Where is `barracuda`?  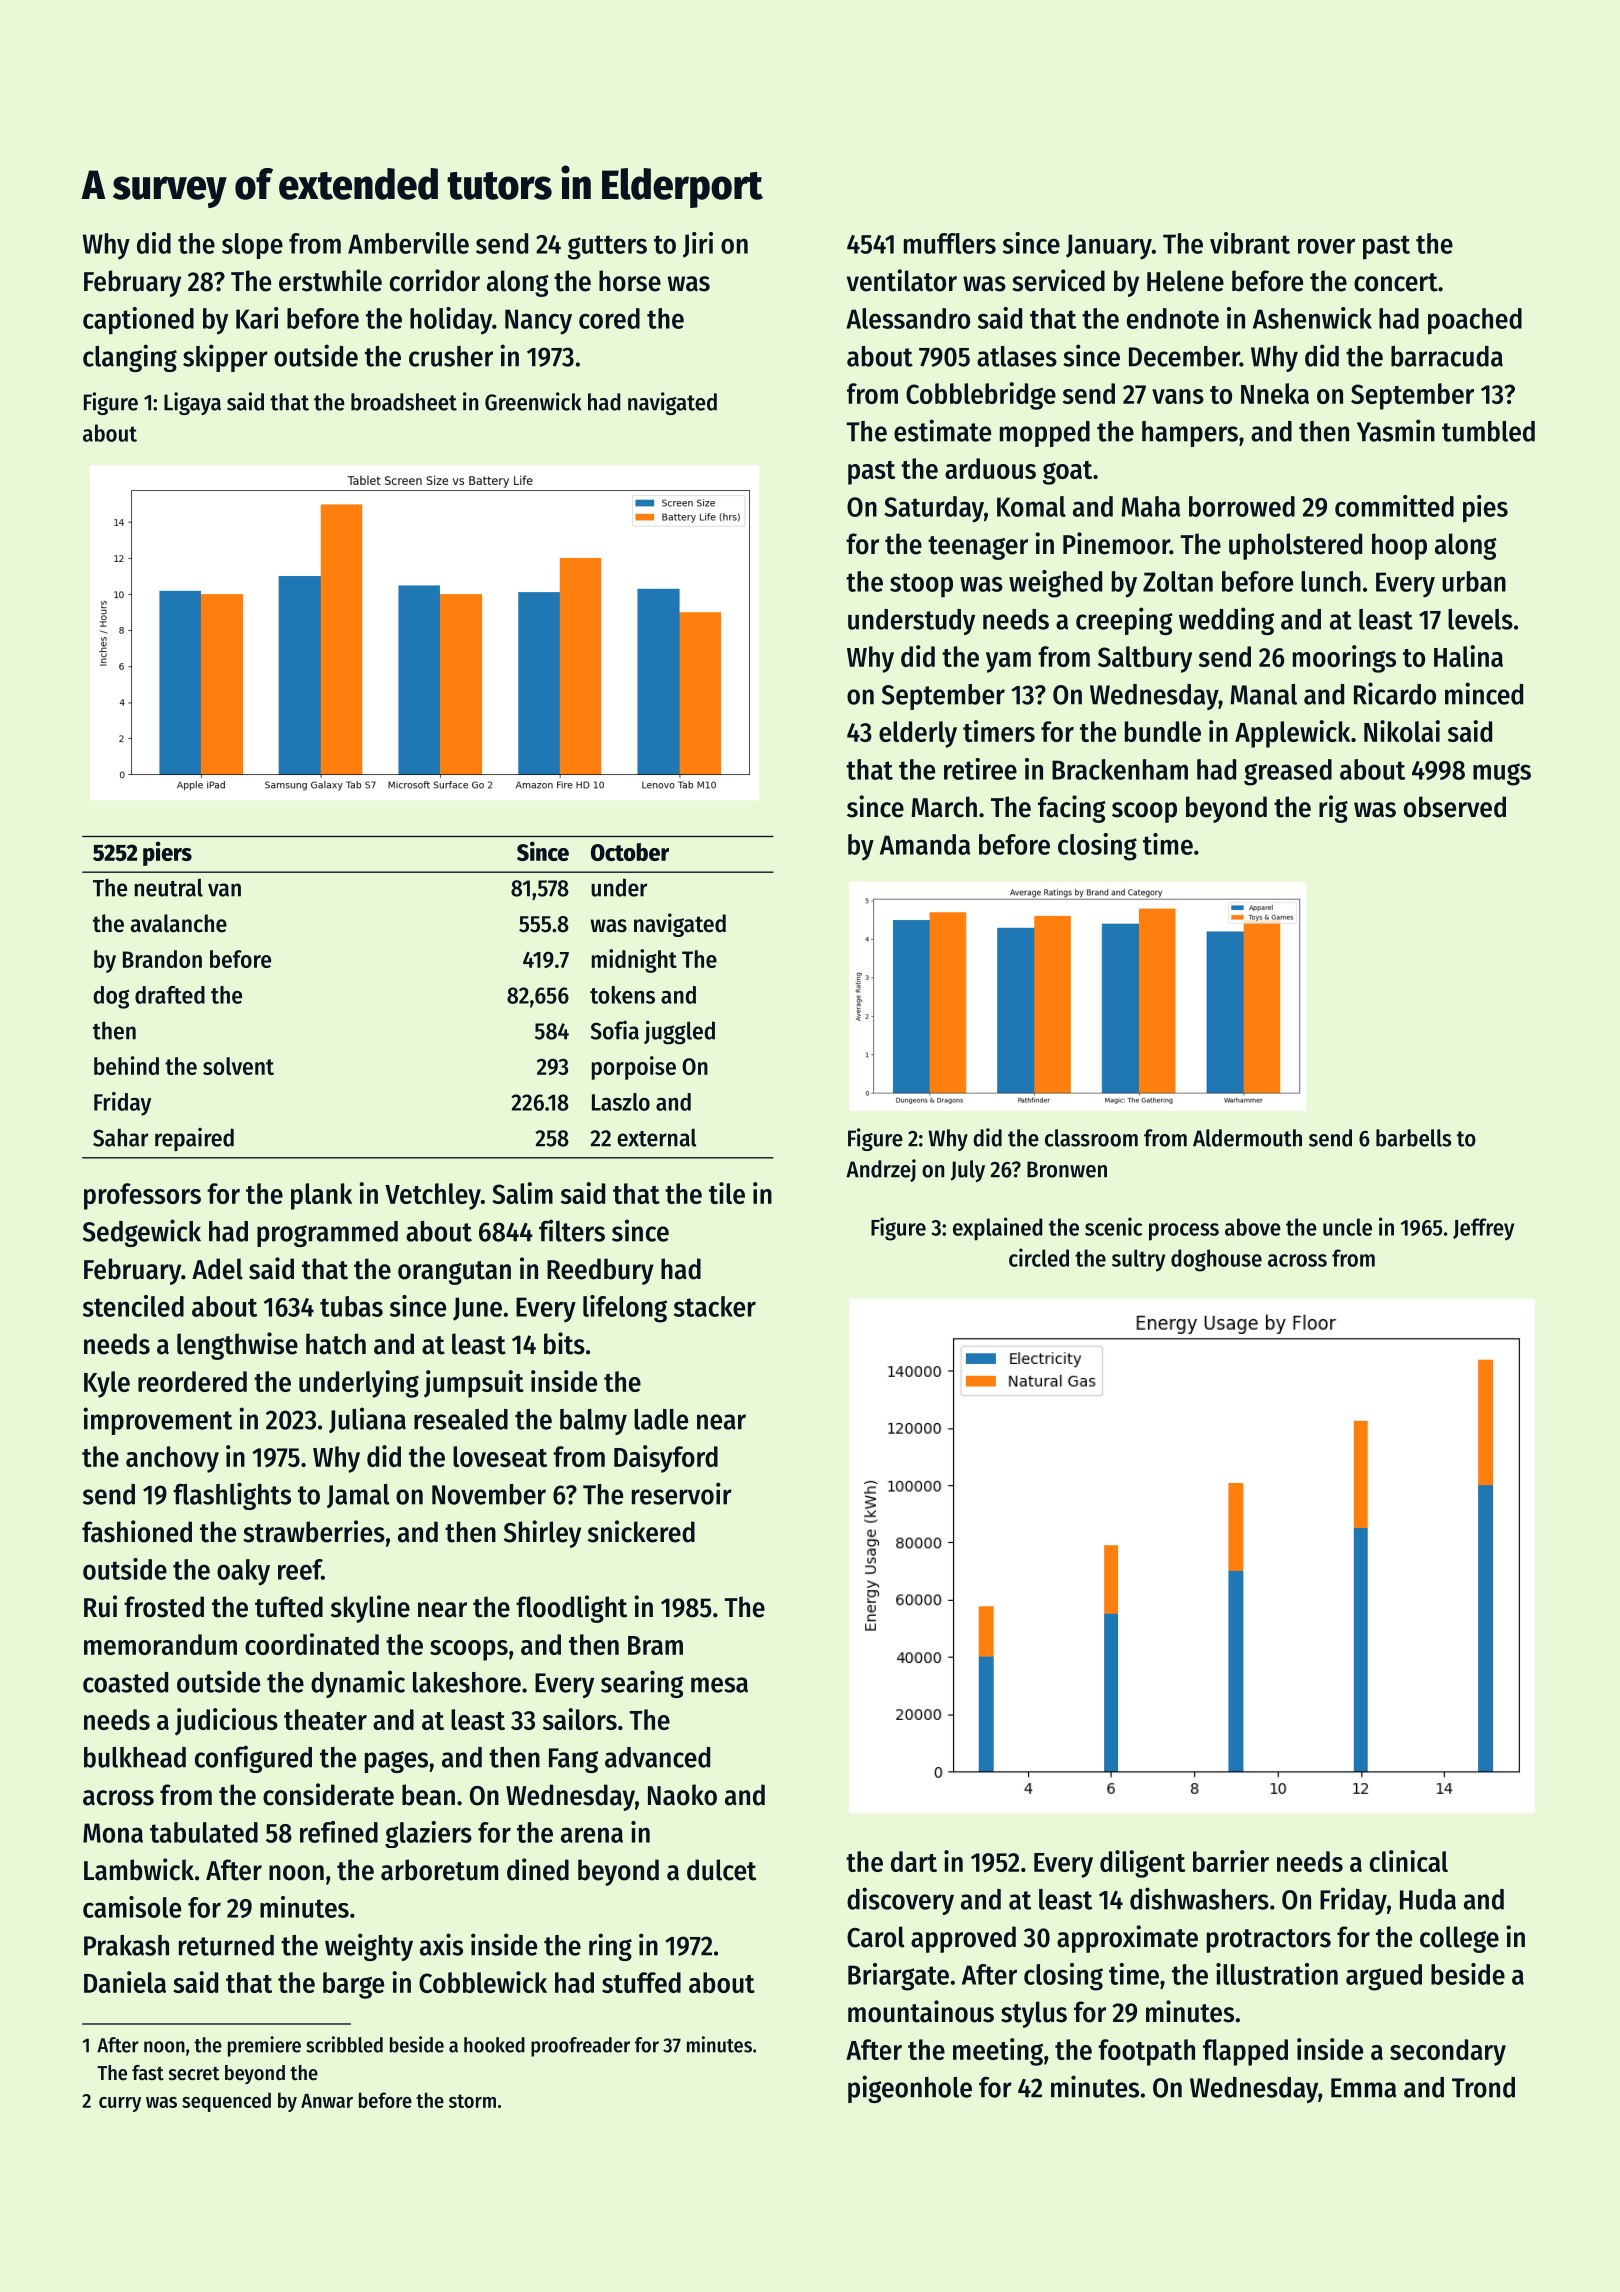
barracuda is located at coordinates (1447, 356).
